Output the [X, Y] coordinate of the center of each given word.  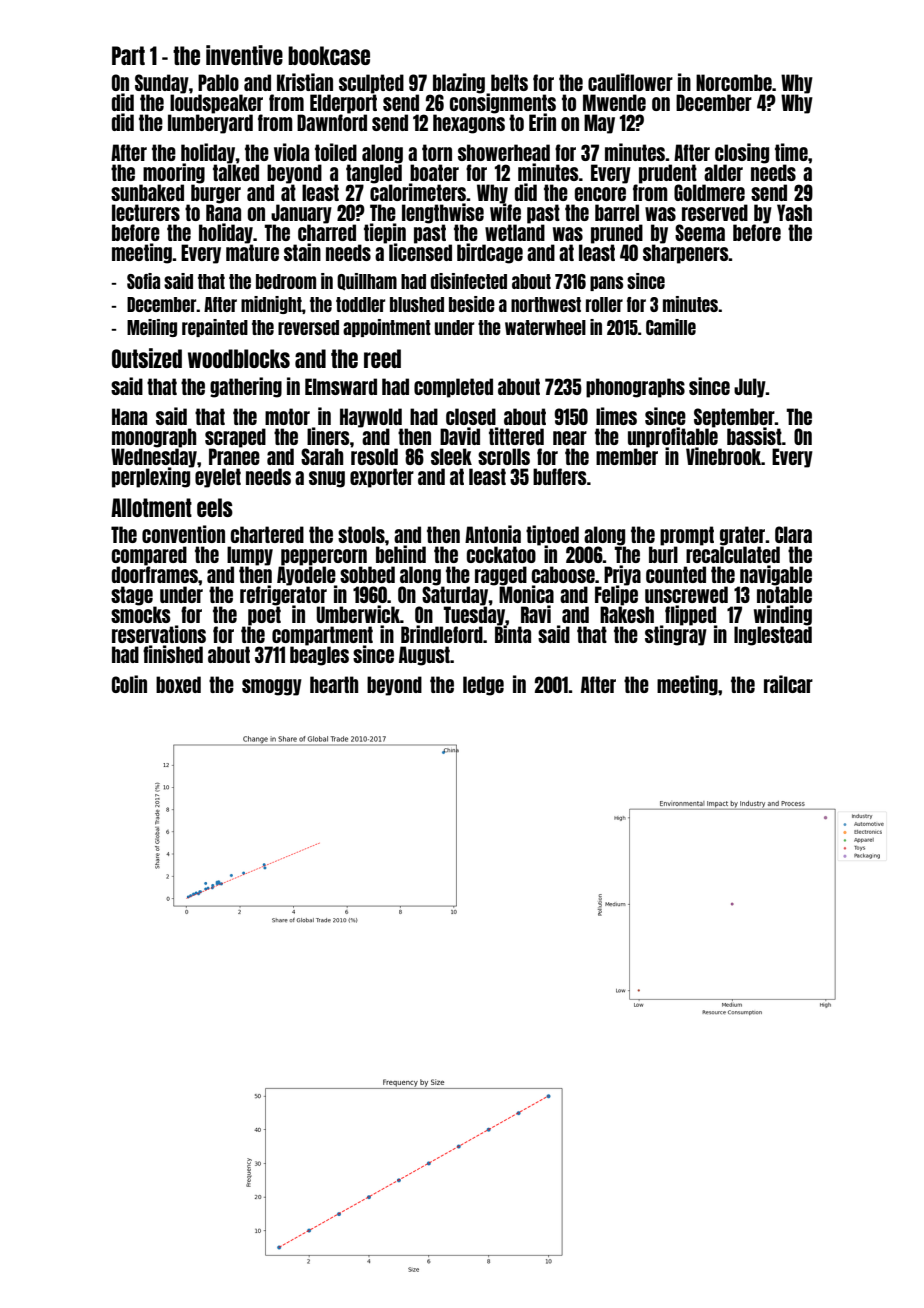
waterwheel [545, 327]
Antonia [493, 534]
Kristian [305, 82]
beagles [319, 656]
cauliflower [630, 82]
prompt [687, 536]
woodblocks [239, 358]
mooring [174, 173]
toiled [336, 152]
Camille [671, 327]
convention [183, 534]
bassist [754, 436]
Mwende [614, 102]
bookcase [329, 55]
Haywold [371, 418]
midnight [271, 305]
